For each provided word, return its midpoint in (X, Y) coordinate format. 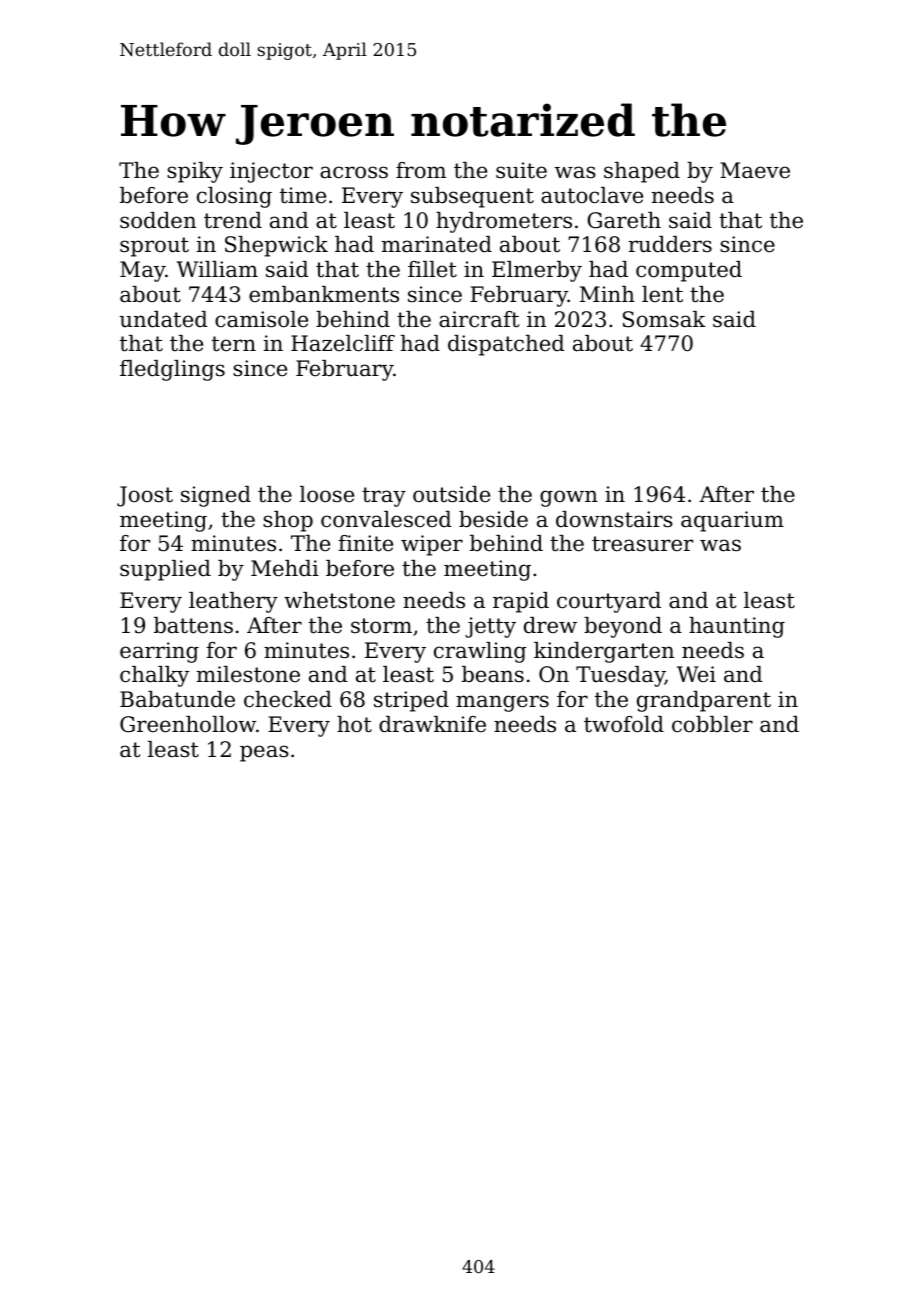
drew (550, 625)
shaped (642, 172)
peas (264, 753)
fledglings (172, 370)
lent (662, 294)
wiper (432, 545)
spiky (195, 172)
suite (521, 170)
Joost (145, 496)
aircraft (479, 319)
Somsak (664, 319)
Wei (696, 674)
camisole (261, 319)
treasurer (642, 544)
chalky (154, 676)
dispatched (506, 345)
